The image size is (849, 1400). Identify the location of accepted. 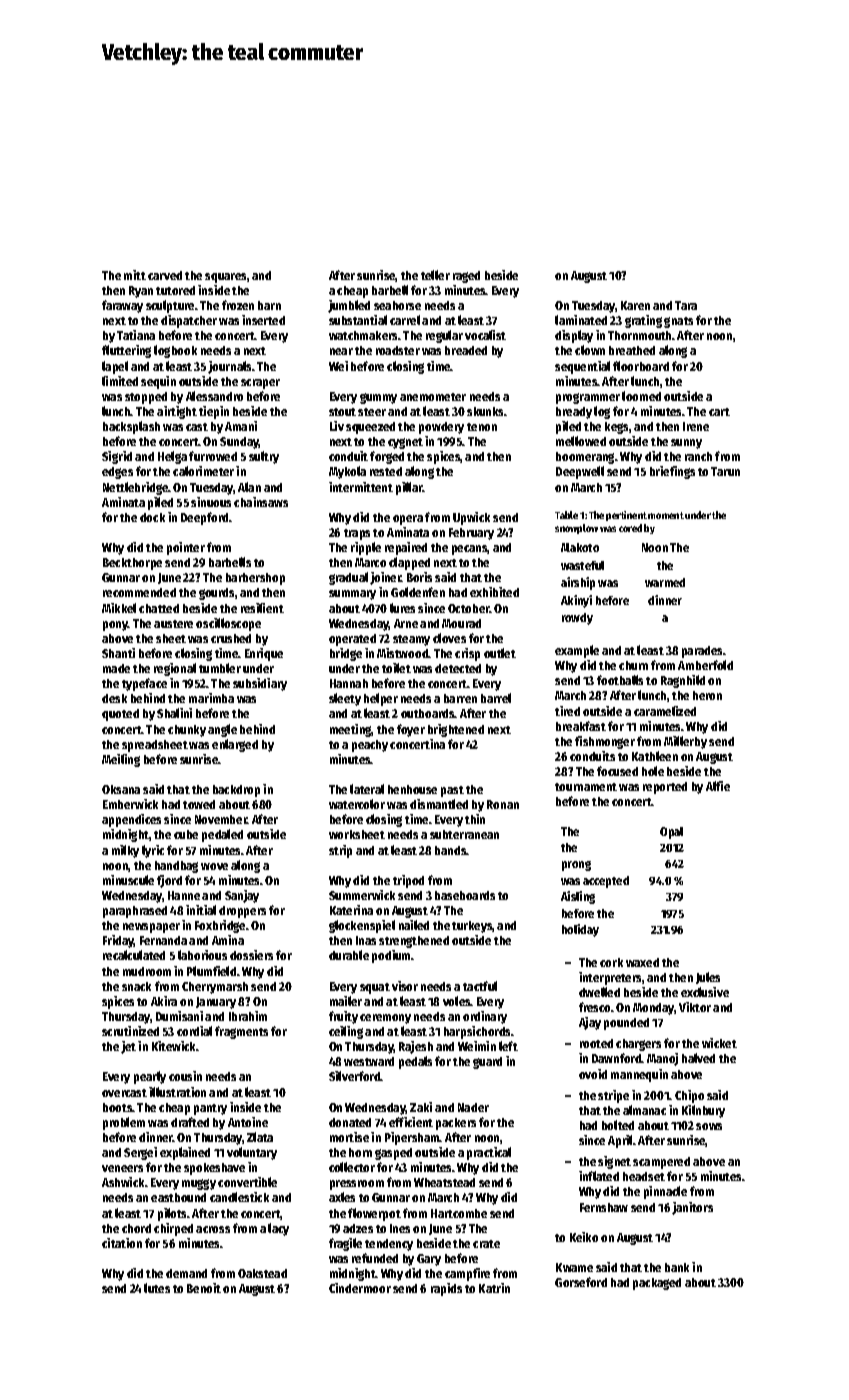
(606, 882).
